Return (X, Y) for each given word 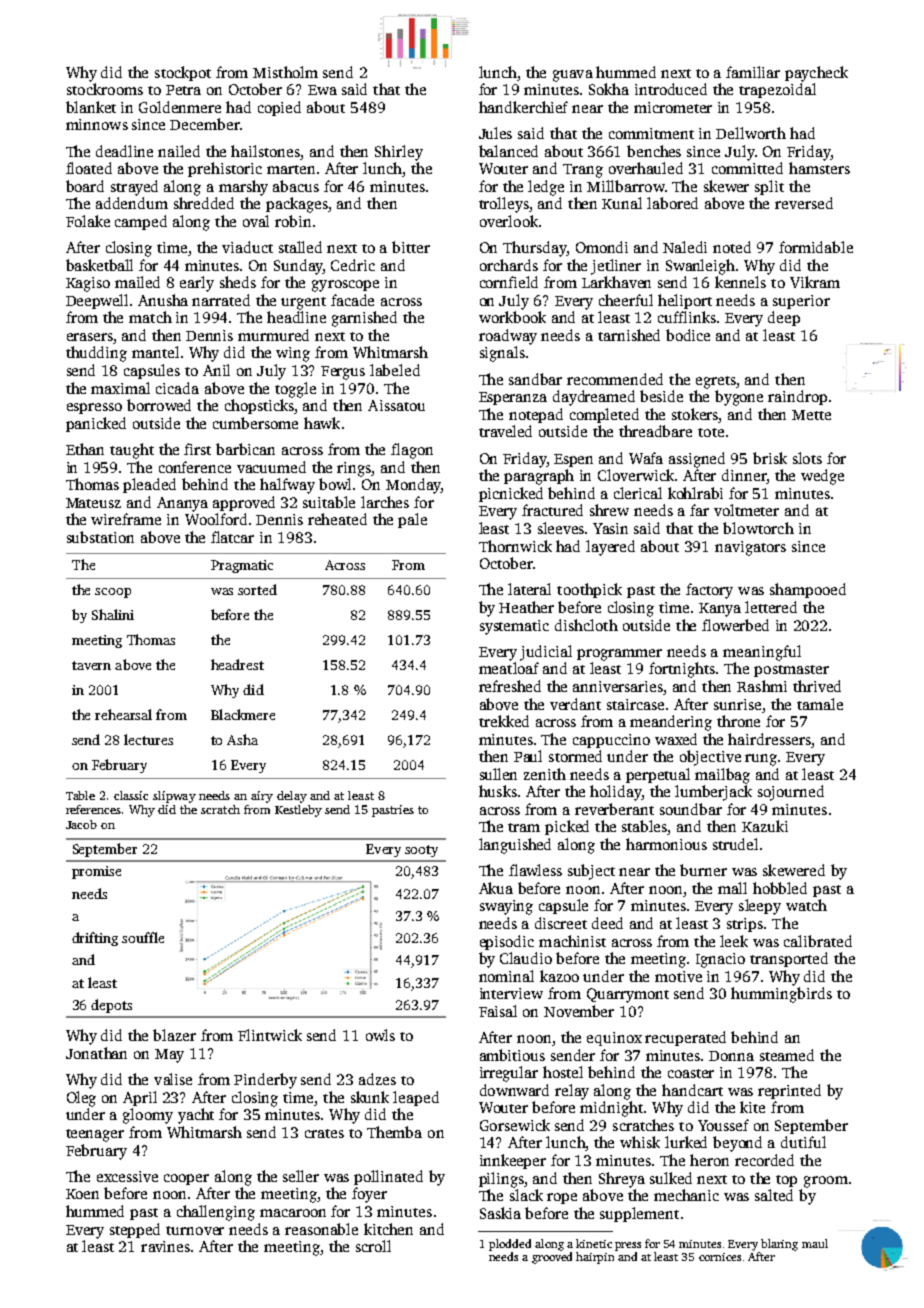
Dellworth (751, 133)
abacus (296, 186)
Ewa (322, 90)
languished (515, 846)
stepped (135, 1230)
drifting (95, 939)
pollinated (388, 1177)
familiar (753, 72)
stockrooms (105, 89)
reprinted (789, 1091)
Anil (216, 370)
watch (806, 905)
